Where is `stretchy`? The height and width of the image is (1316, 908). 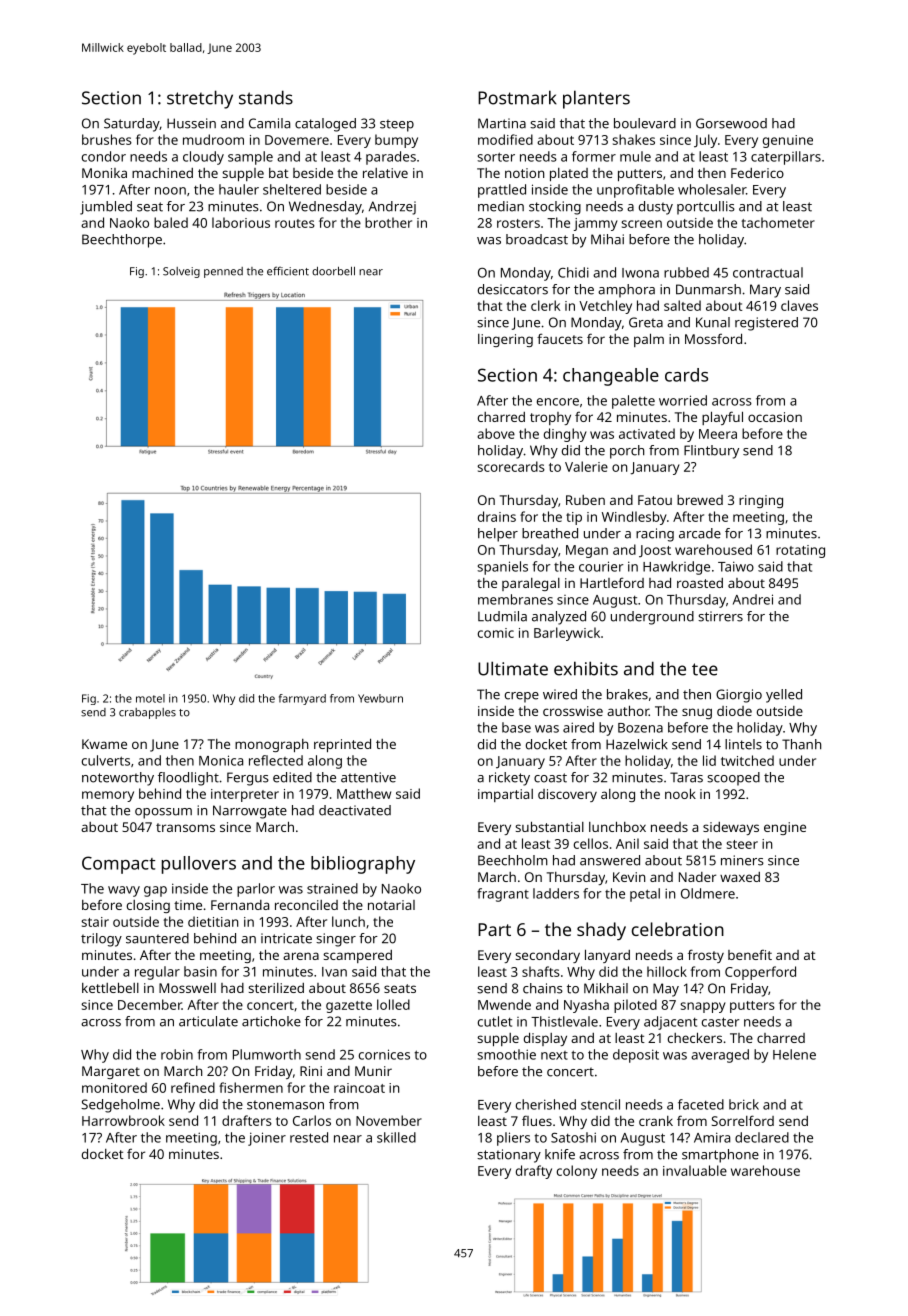
stretchy is located at coordinates (200, 99).
